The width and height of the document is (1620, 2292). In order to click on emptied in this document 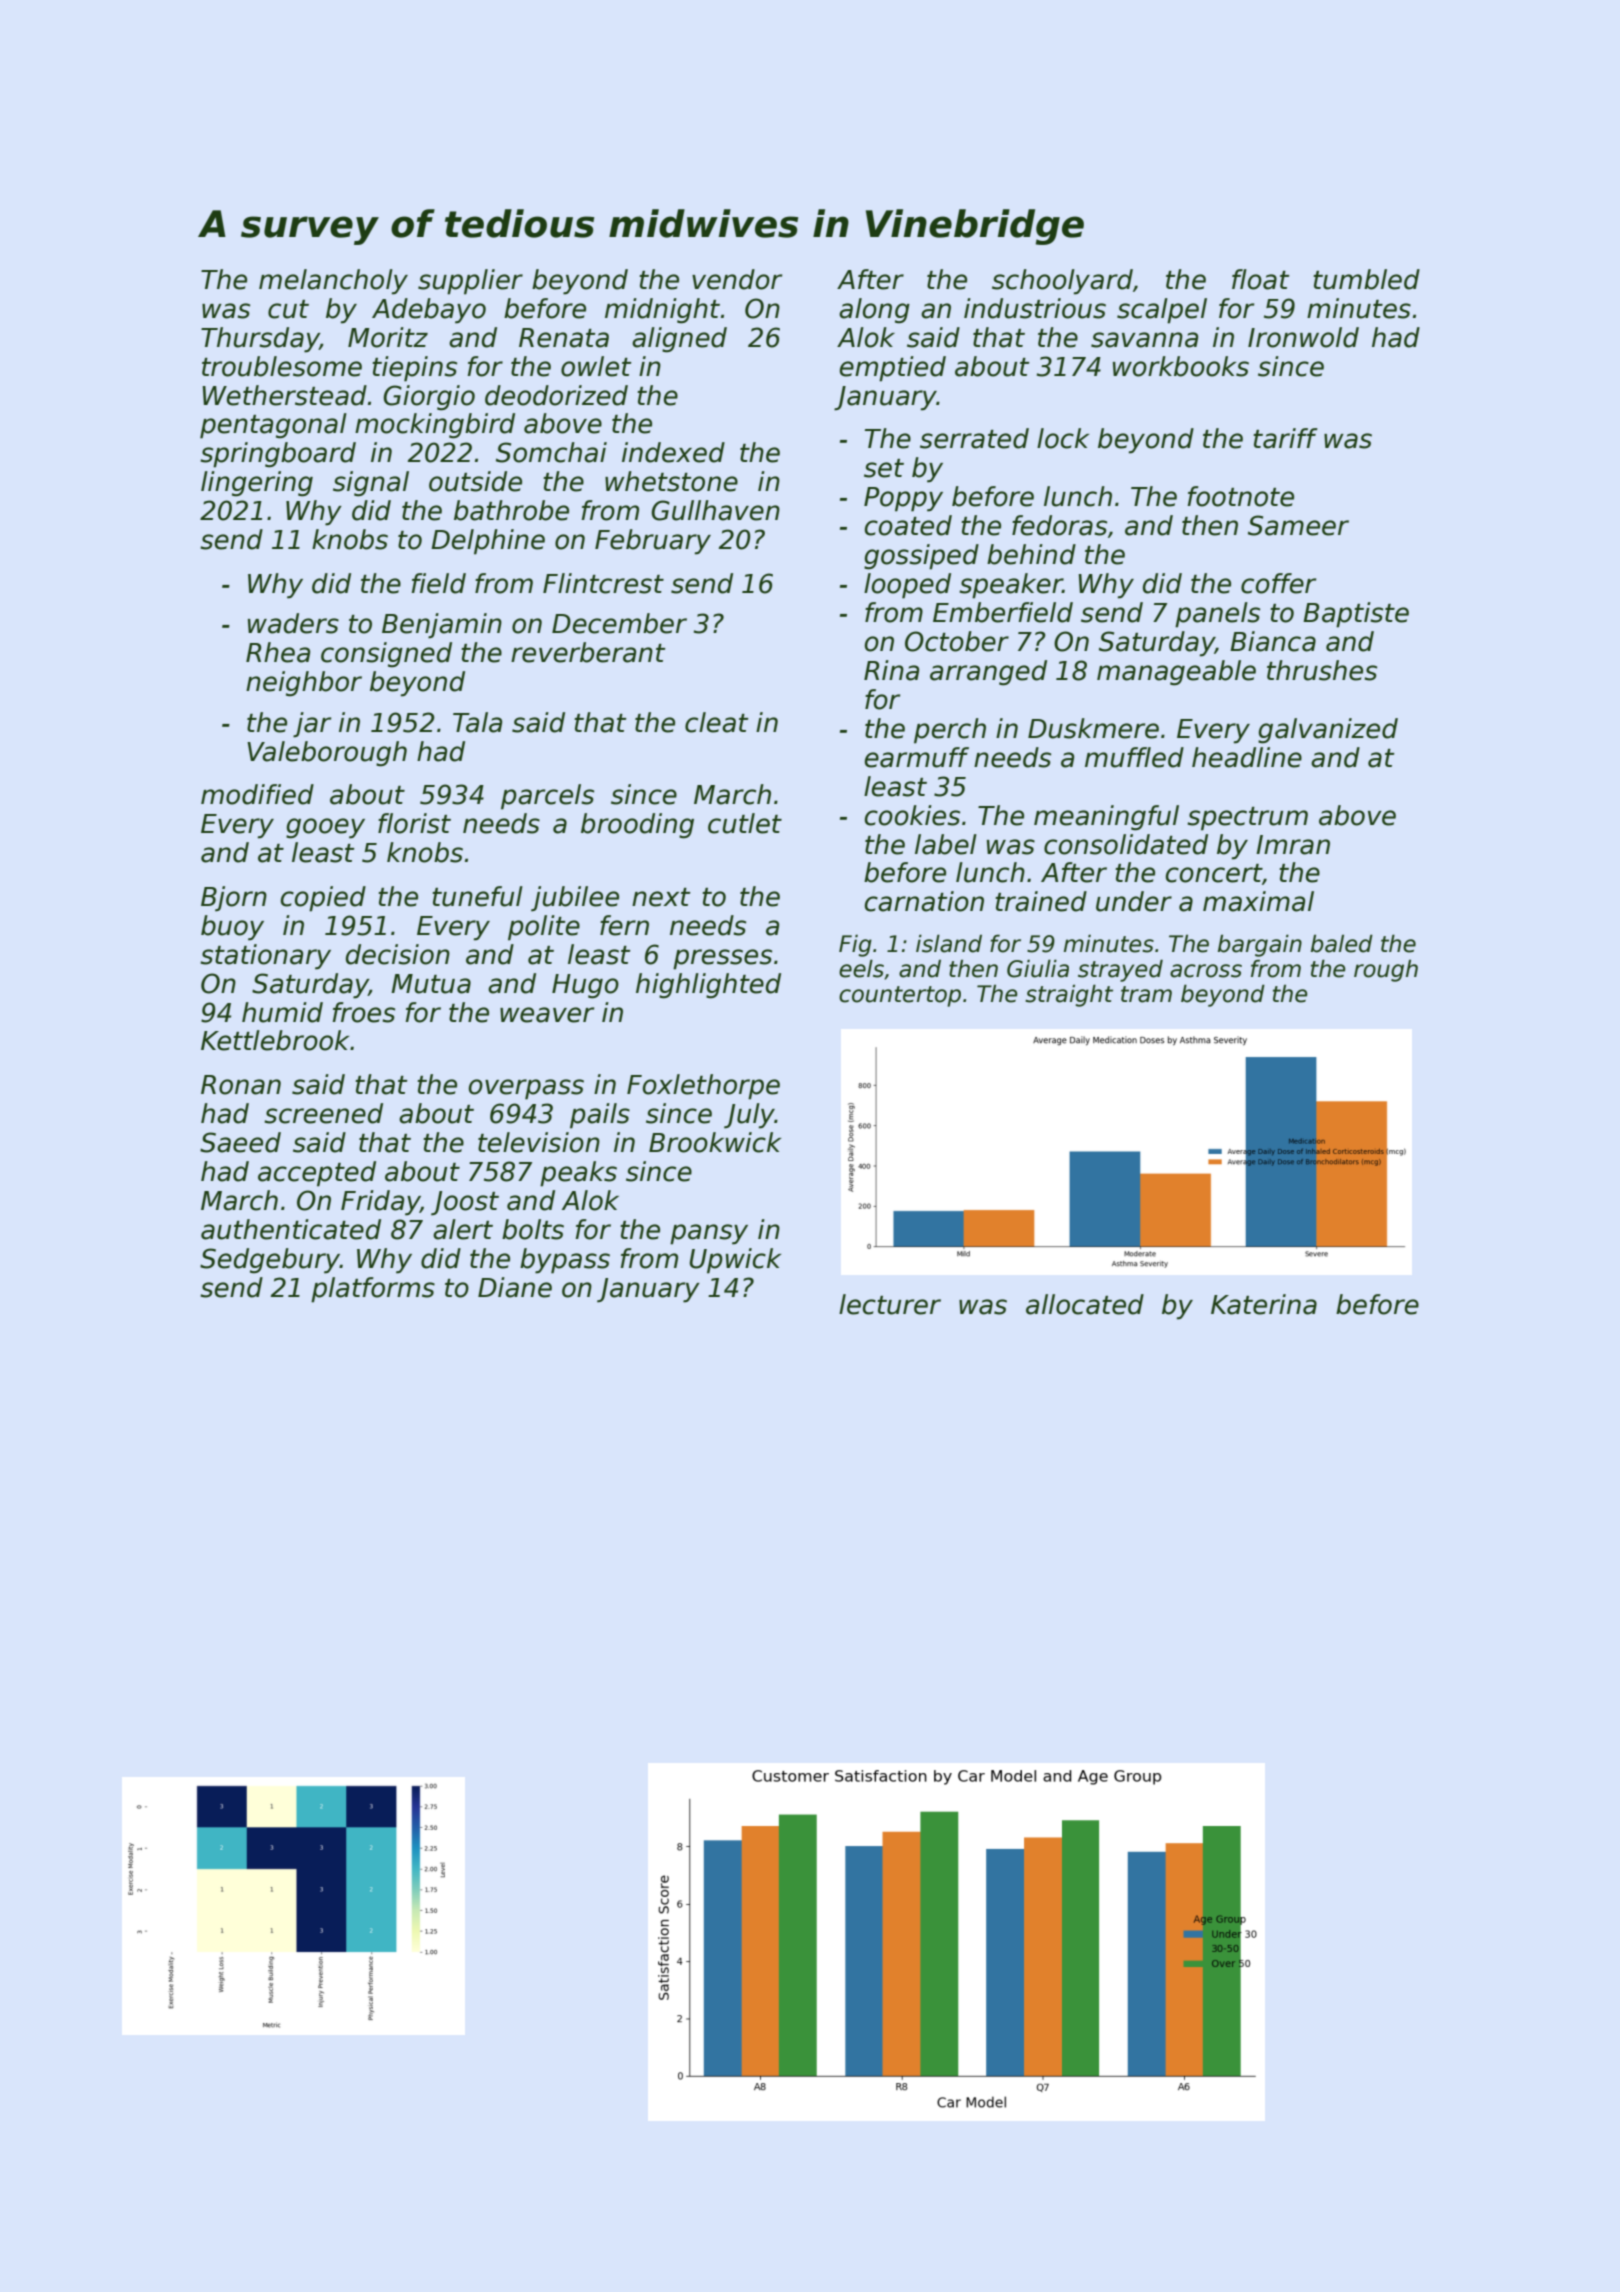, I will do `click(893, 369)`.
